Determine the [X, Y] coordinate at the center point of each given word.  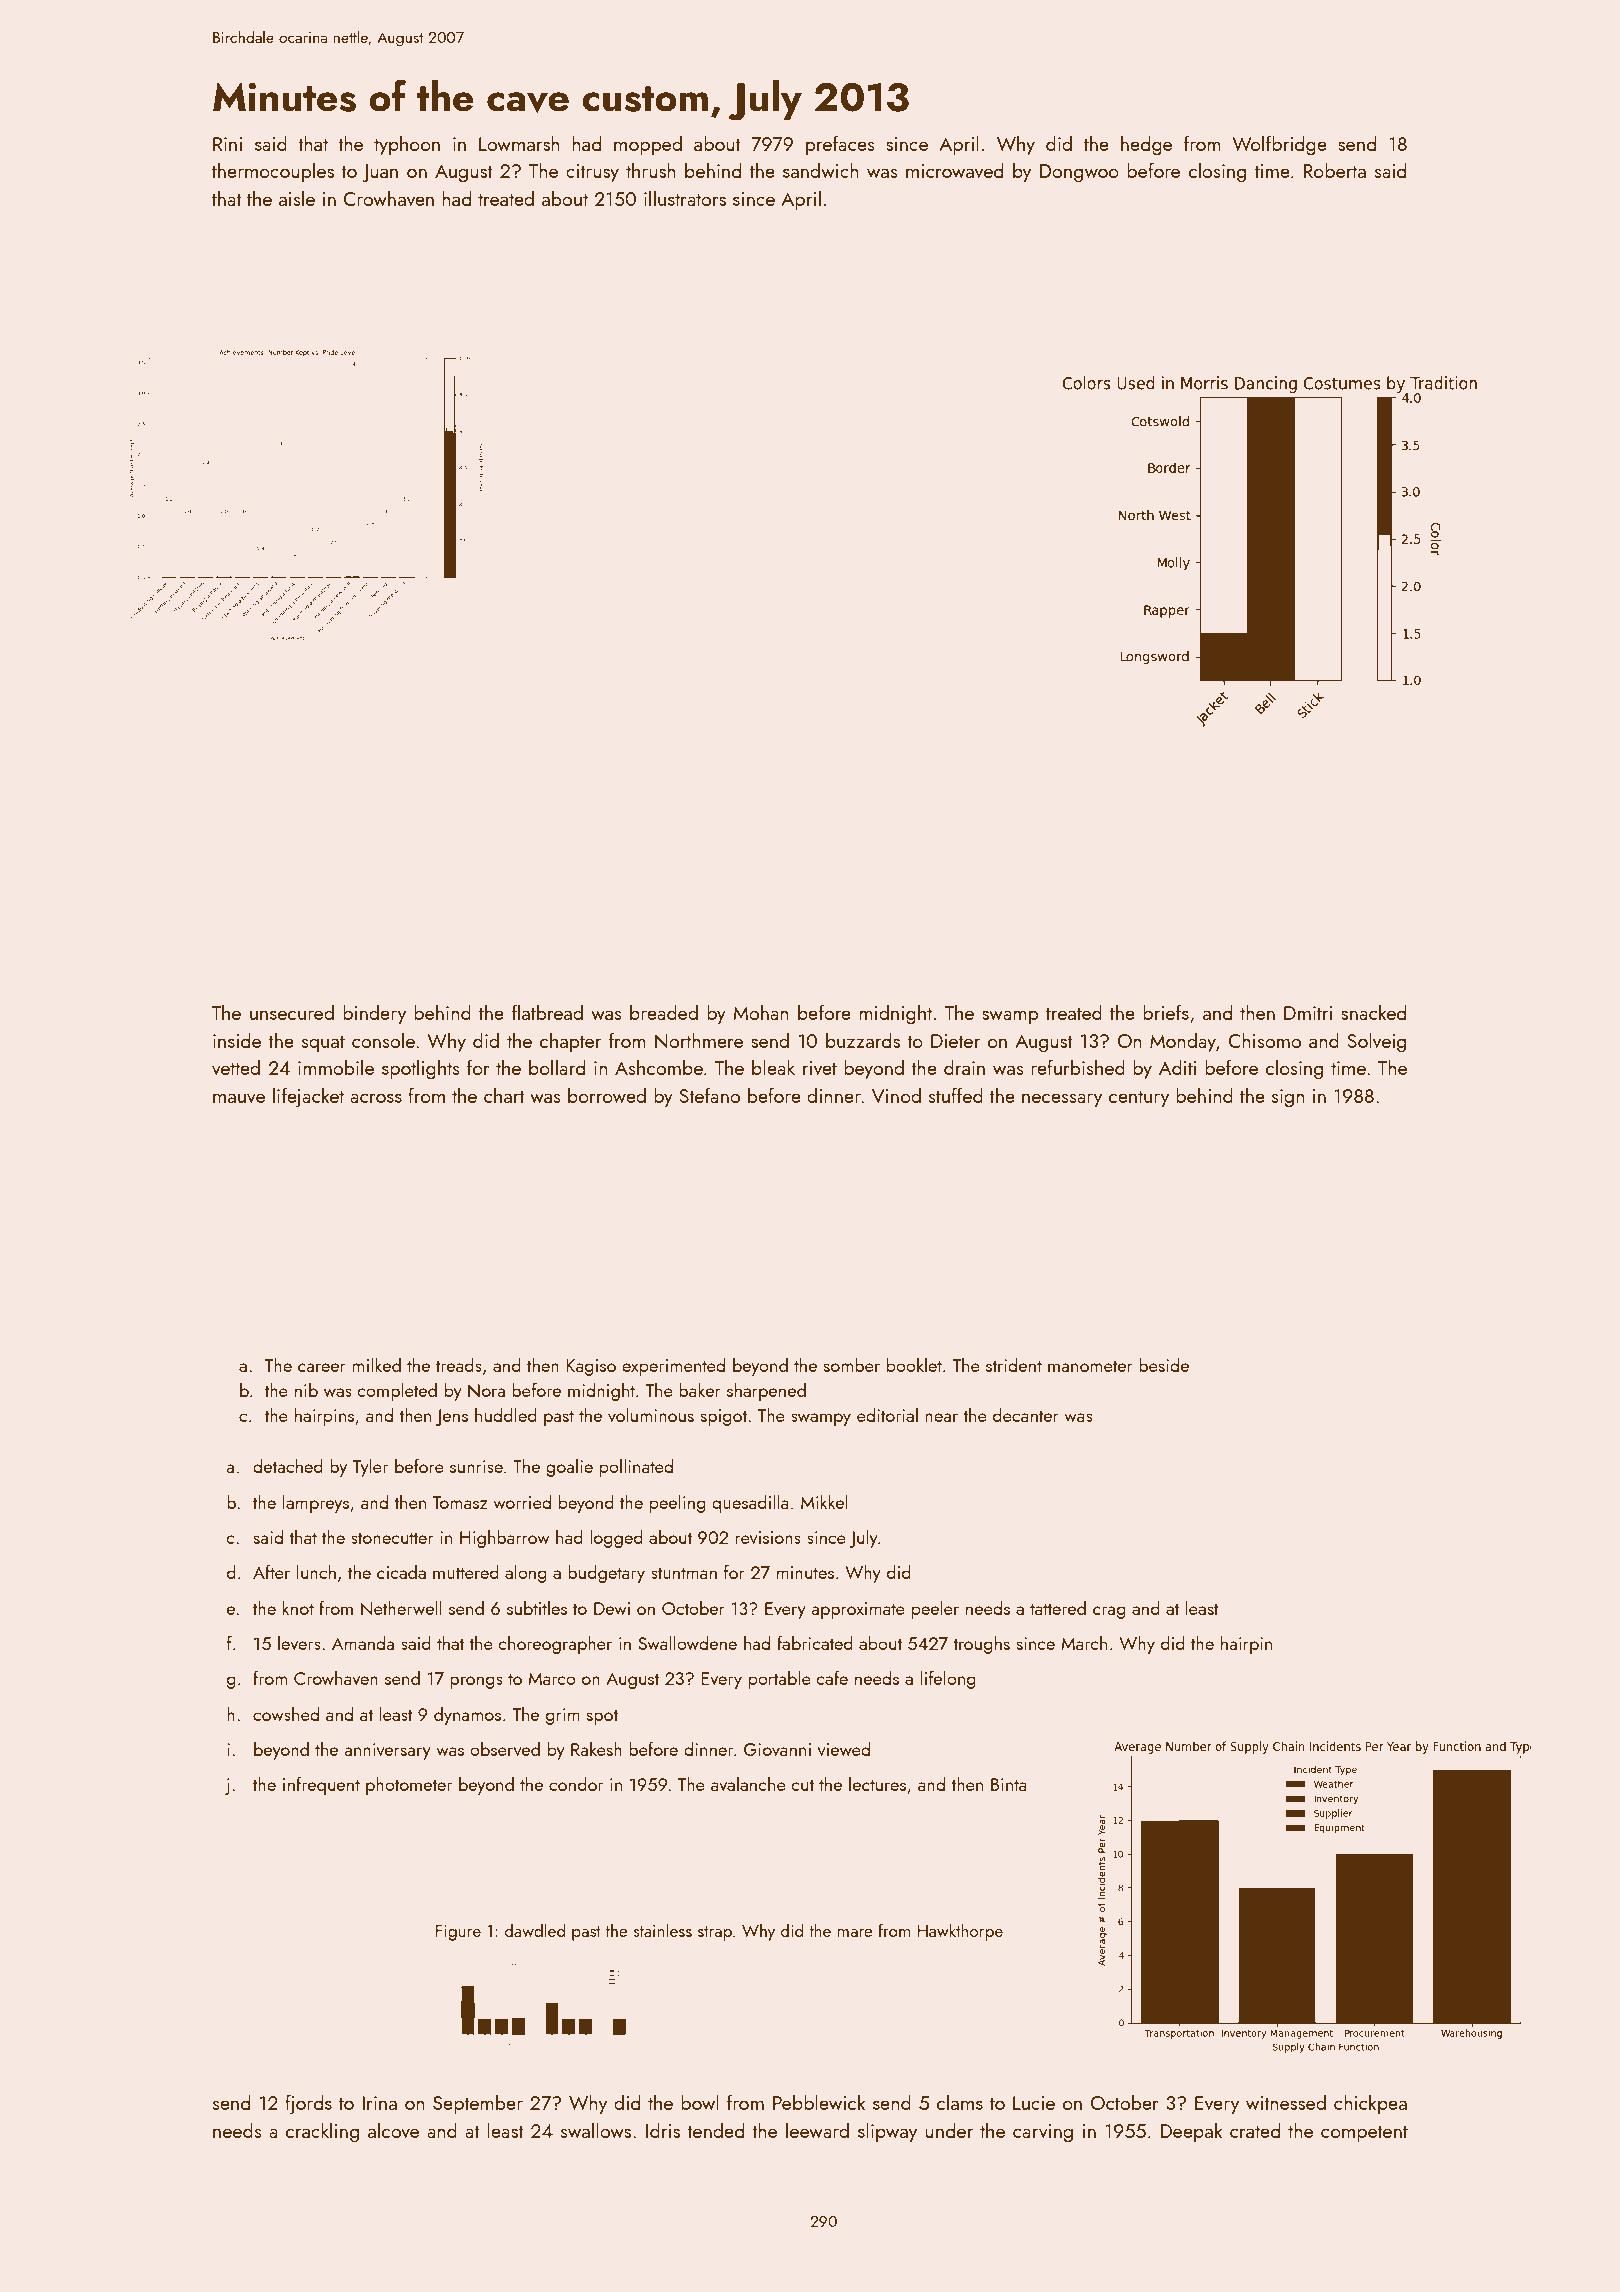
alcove [393, 2130]
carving [1043, 2133]
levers [299, 1643]
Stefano [709, 1095]
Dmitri [1308, 1013]
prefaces [840, 145]
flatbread [547, 1012]
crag [1109, 1612]
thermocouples [273, 172]
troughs [981, 1645]
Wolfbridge [1279, 145]
